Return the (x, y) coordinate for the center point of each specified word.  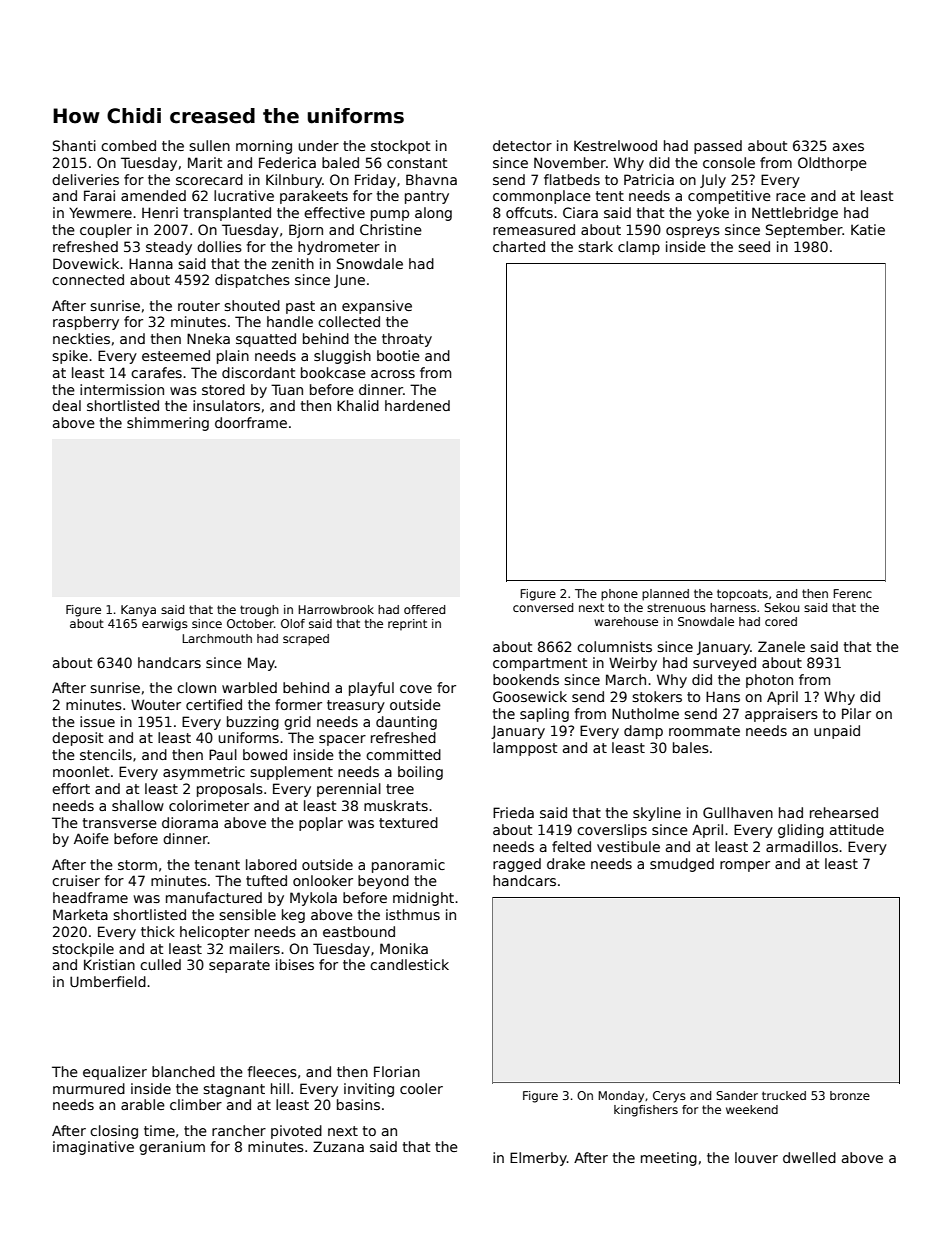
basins (358, 1104)
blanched (183, 1071)
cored (781, 621)
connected (88, 279)
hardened (417, 405)
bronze (850, 1095)
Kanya (138, 611)
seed (754, 246)
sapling (544, 715)
